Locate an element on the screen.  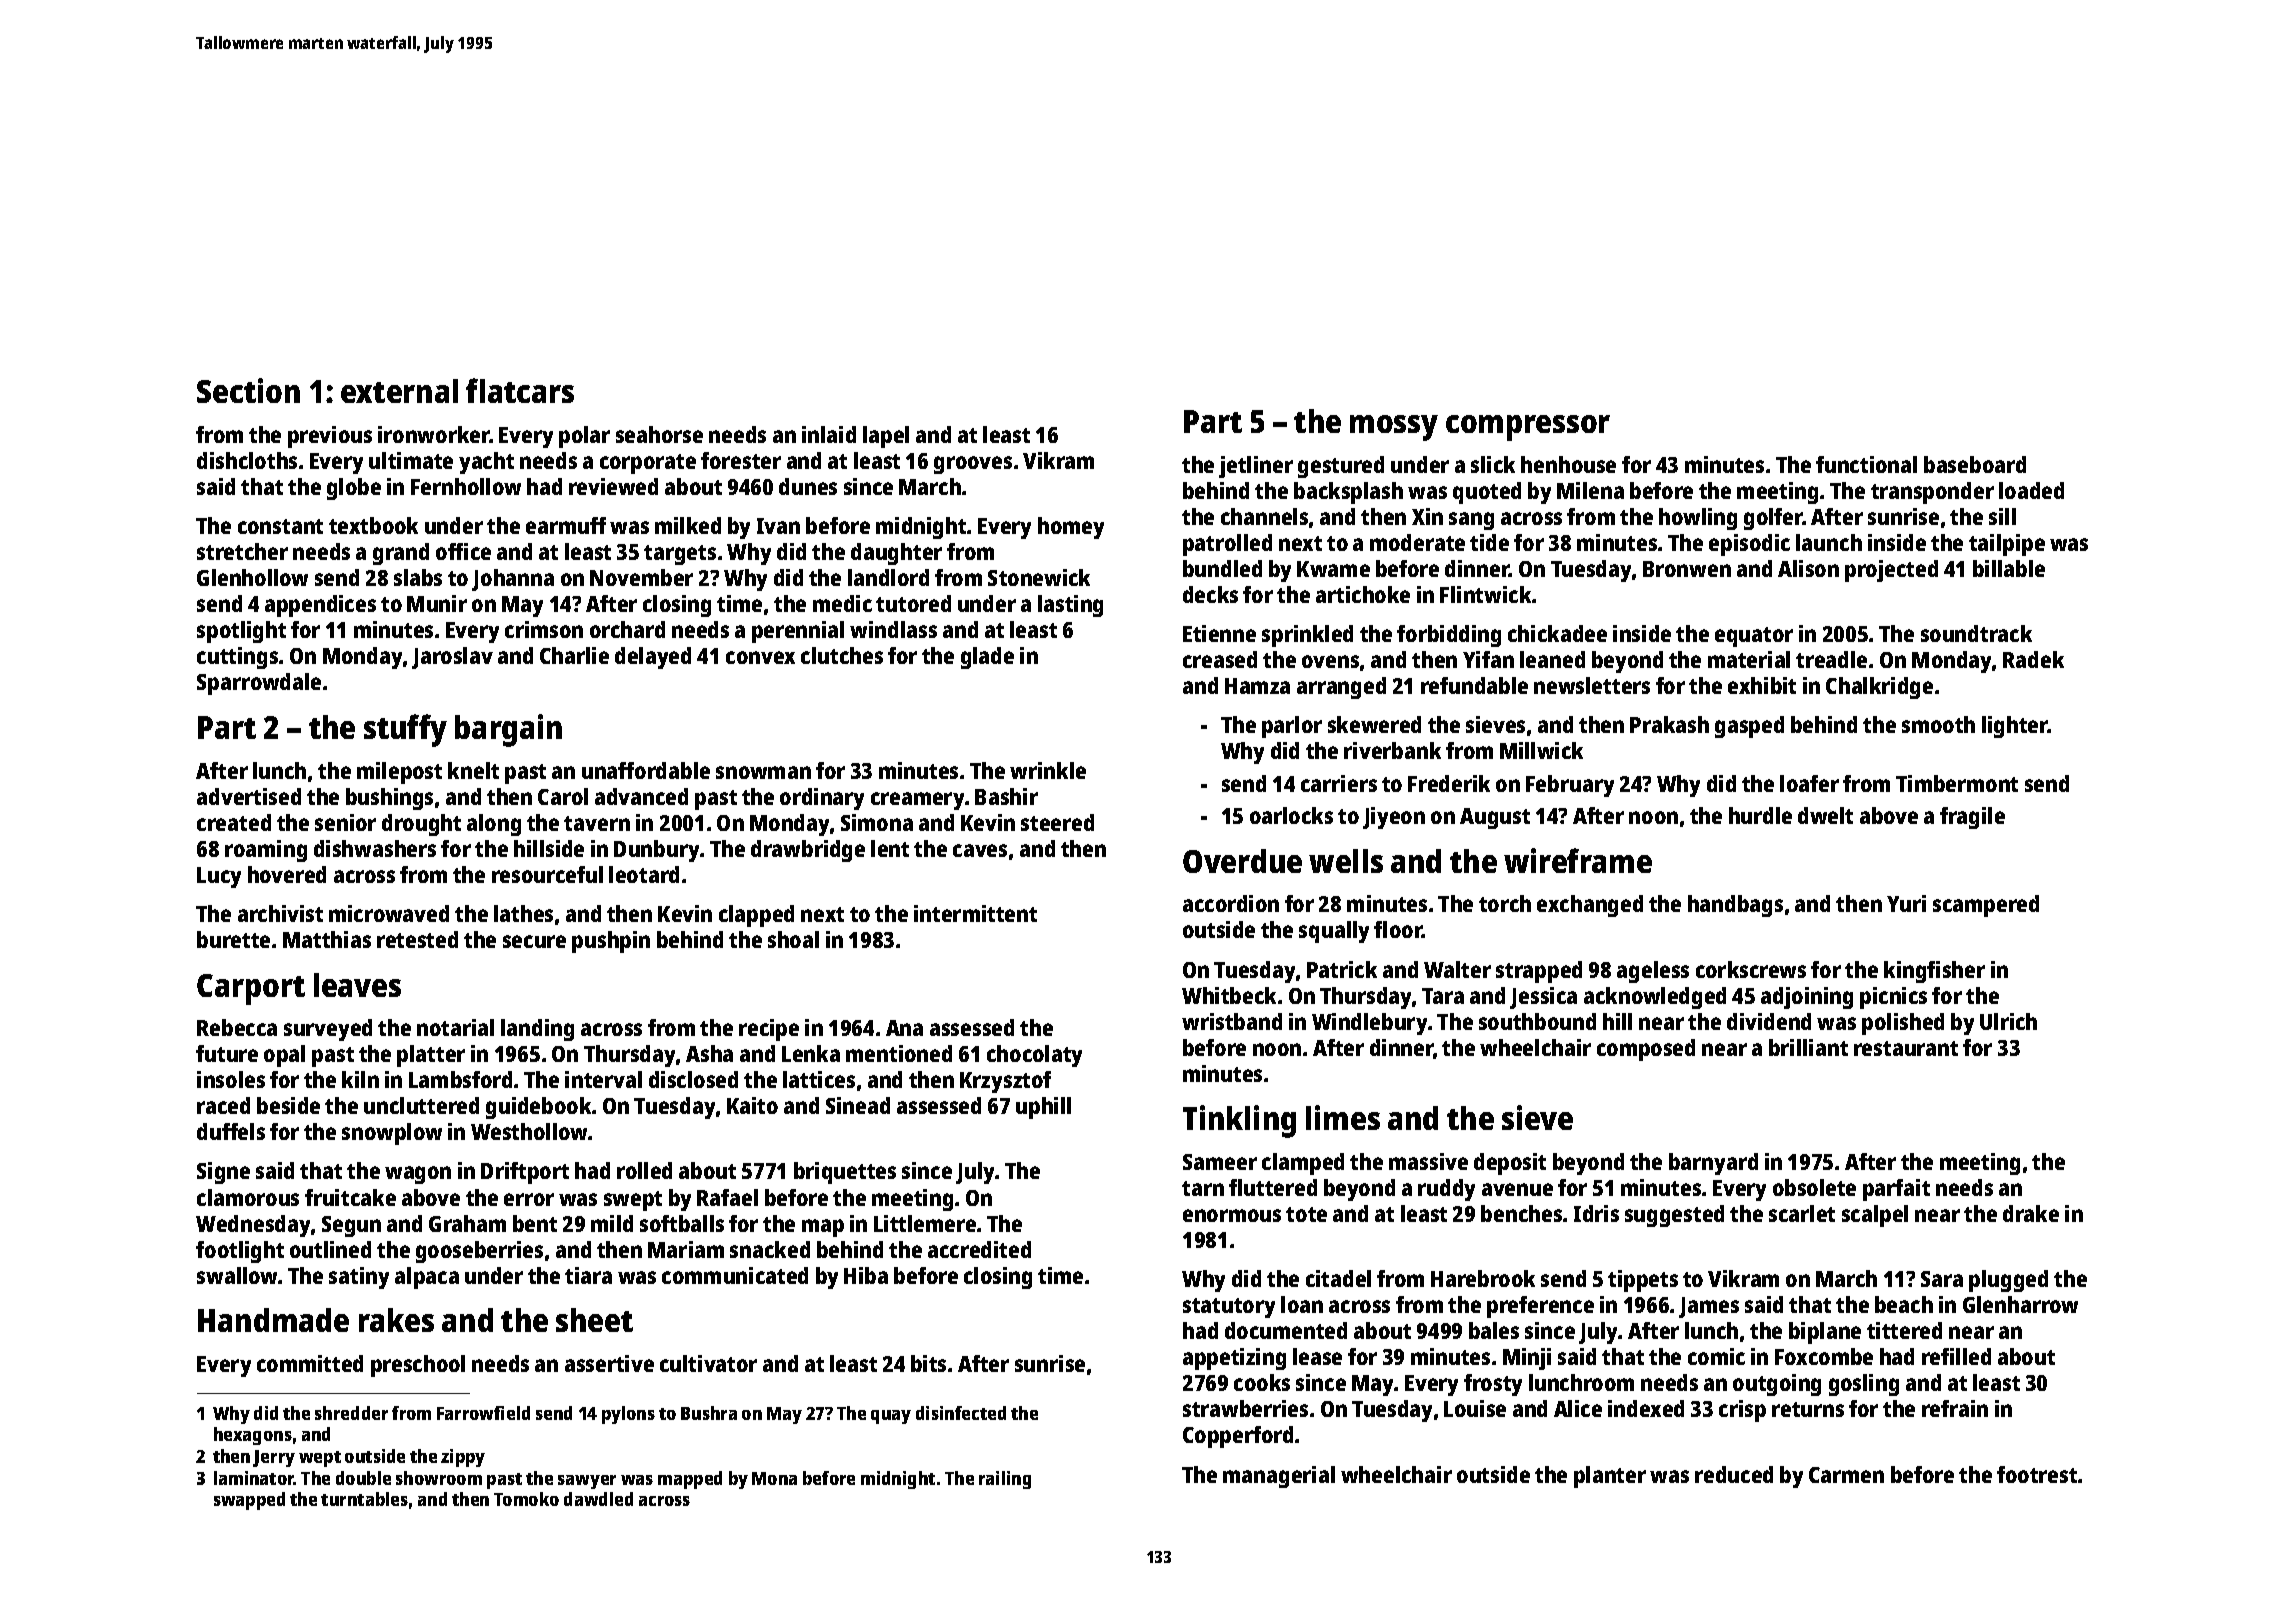
duffels is located at coordinates (231, 1131).
